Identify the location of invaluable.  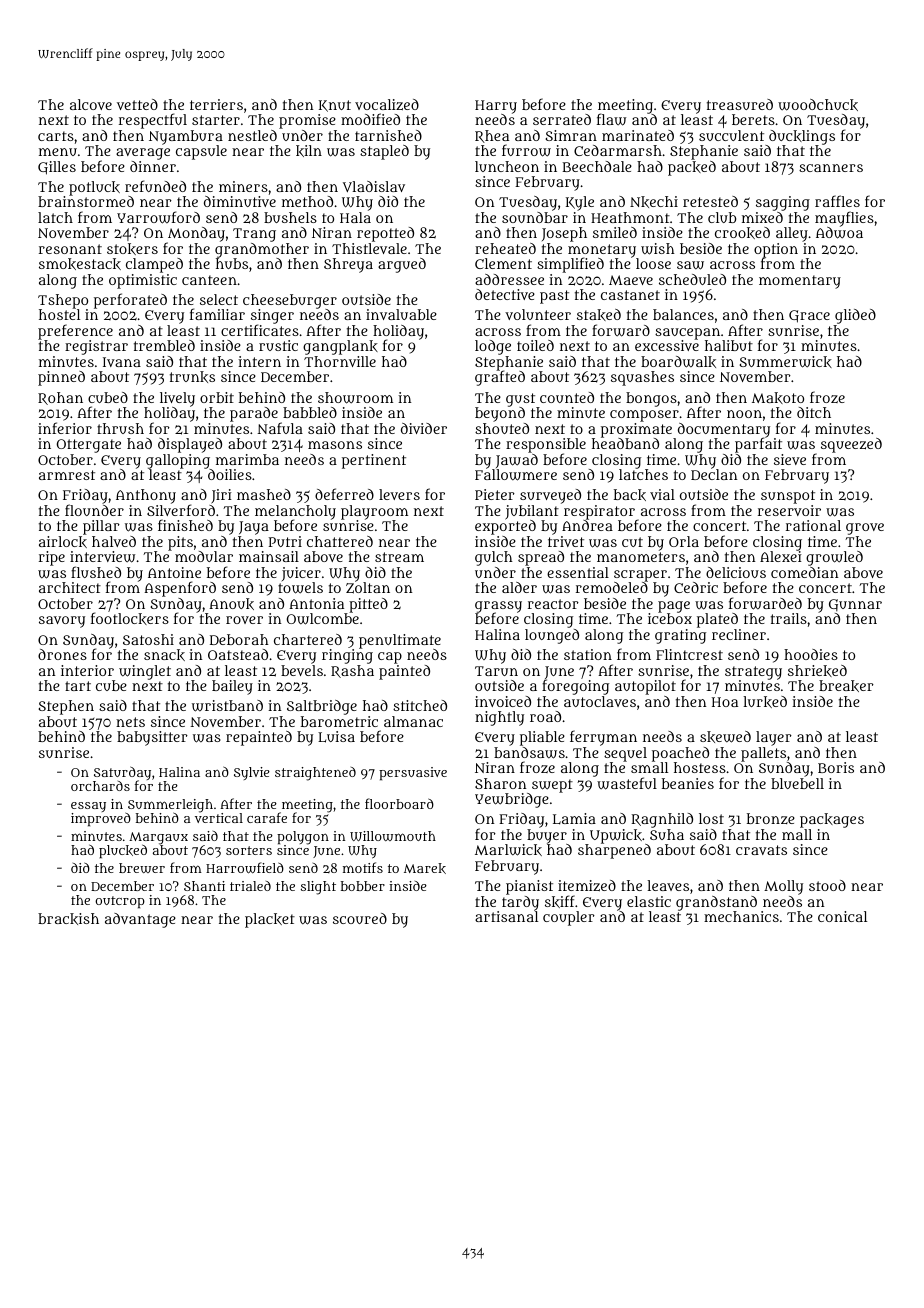
(401, 314).
